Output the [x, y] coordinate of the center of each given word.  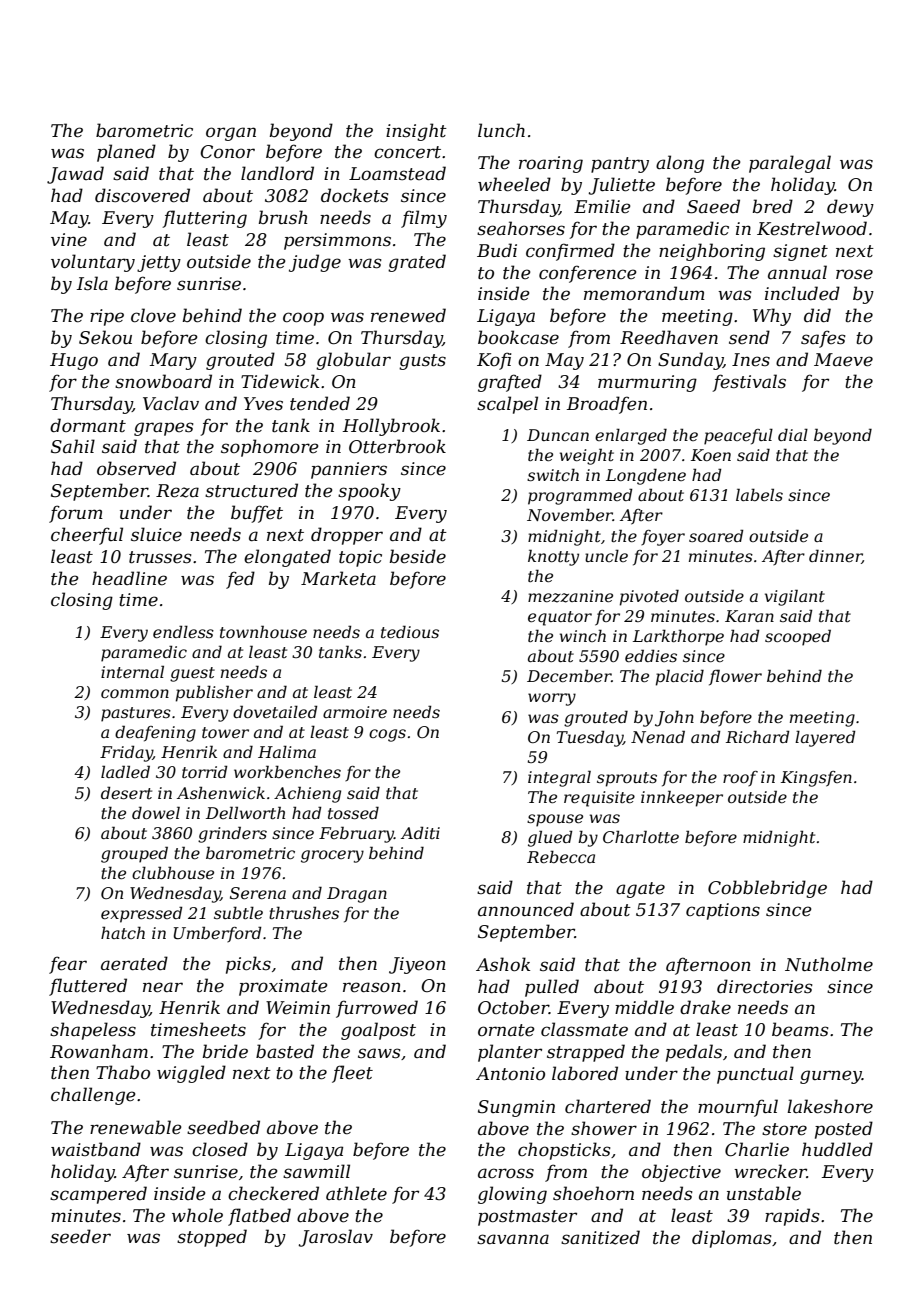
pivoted [649, 597]
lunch [501, 130]
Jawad [75, 175]
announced [526, 909]
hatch [123, 932]
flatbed [259, 1217]
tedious [410, 631]
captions [723, 911]
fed [240, 580]
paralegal [790, 164]
